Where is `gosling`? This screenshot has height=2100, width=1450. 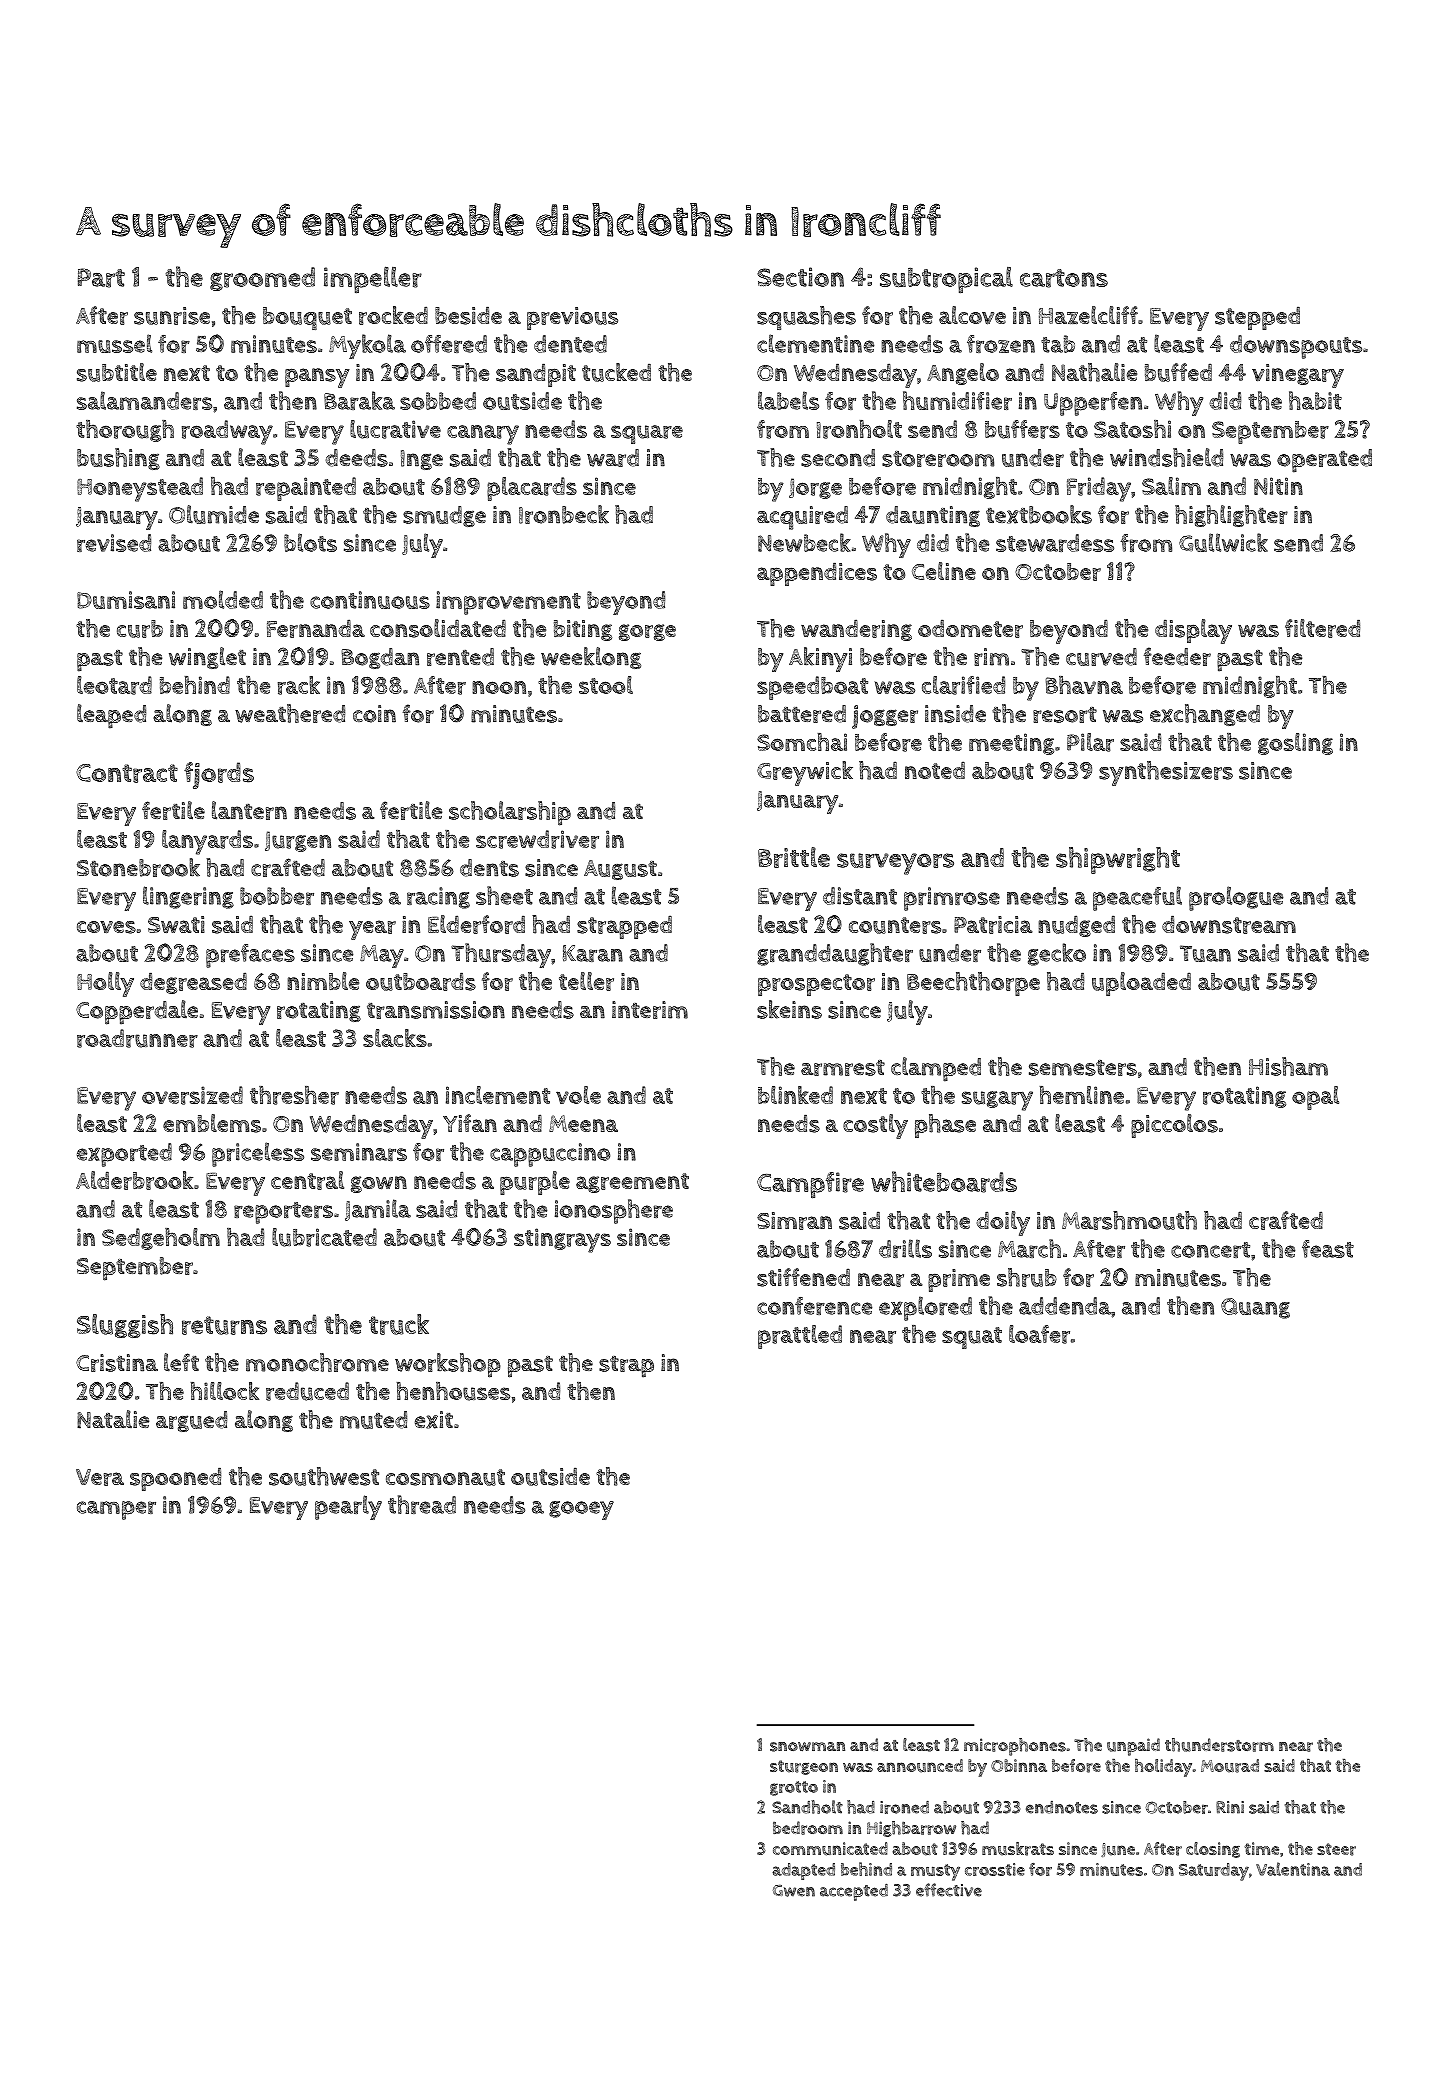 gosling is located at coordinates (1295, 744).
